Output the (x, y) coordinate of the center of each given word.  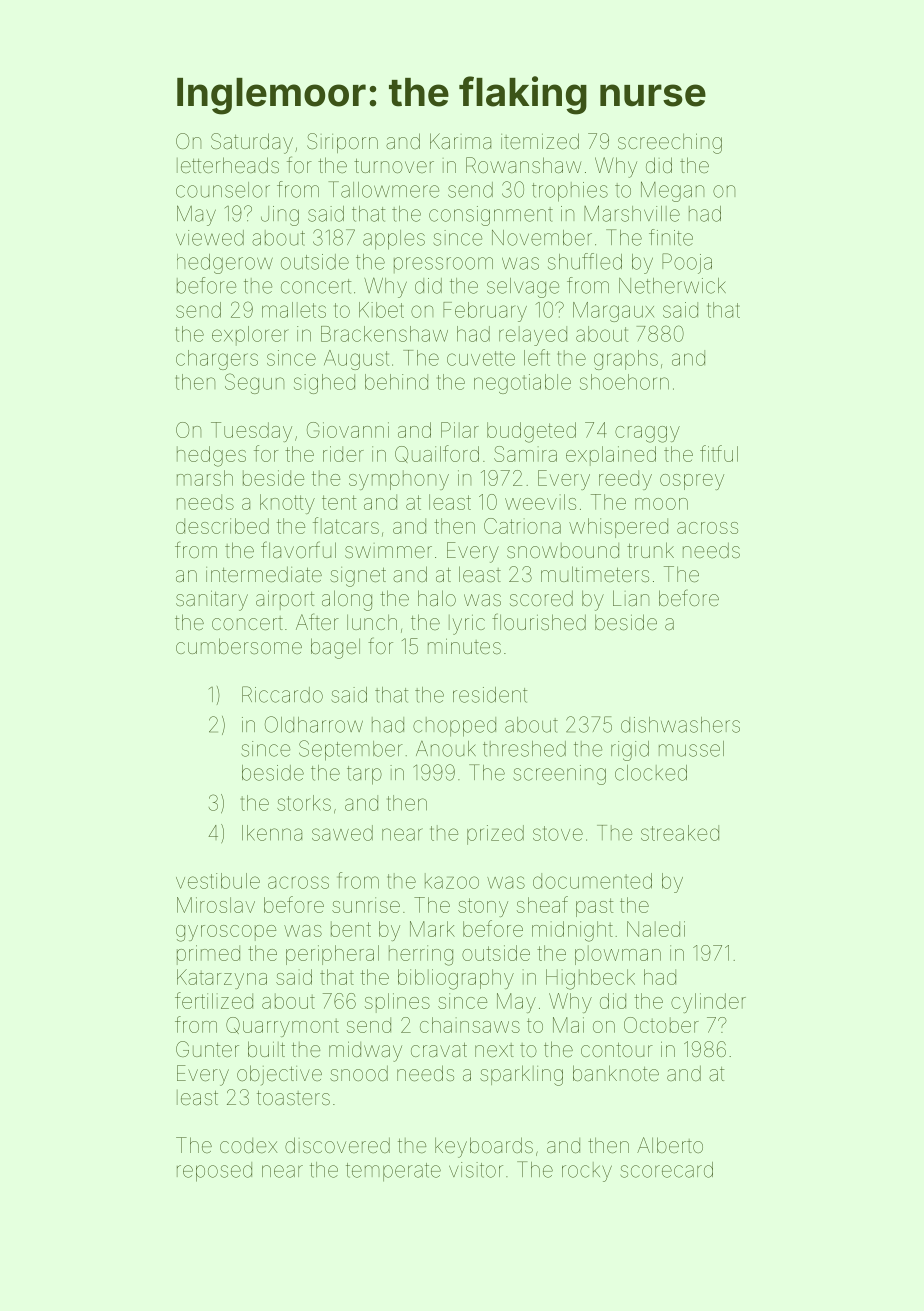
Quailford (437, 454)
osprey (692, 482)
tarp (364, 775)
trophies (570, 192)
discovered (337, 1145)
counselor (223, 190)
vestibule (218, 881)
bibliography (456, 979)
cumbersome (239, 646)
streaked (680, 833)
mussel (691, 749)
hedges (211, 456)
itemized (540, 141)
